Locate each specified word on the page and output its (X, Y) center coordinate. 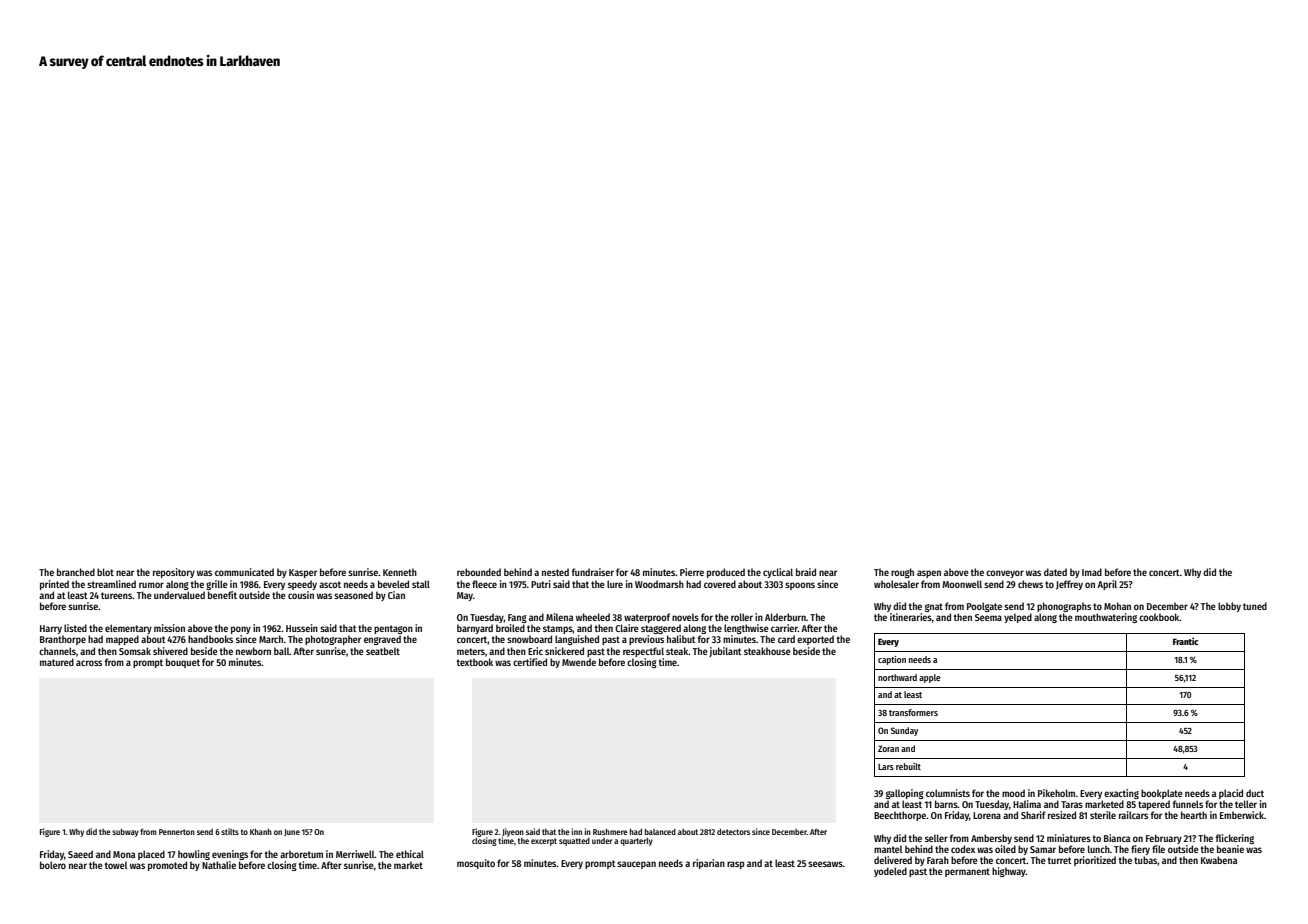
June (292, 832)
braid (806, 572)
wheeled (593, 617)
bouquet (183, 663)
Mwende (579, 662)
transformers (913, 712)
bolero (53, 865)
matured (57, 662)
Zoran (888, 748)
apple (930, 678)
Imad (1092, 572)
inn (577, 831)
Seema (988, 617)
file (1158, 849)
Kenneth (400, 572)
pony (241, 630)
